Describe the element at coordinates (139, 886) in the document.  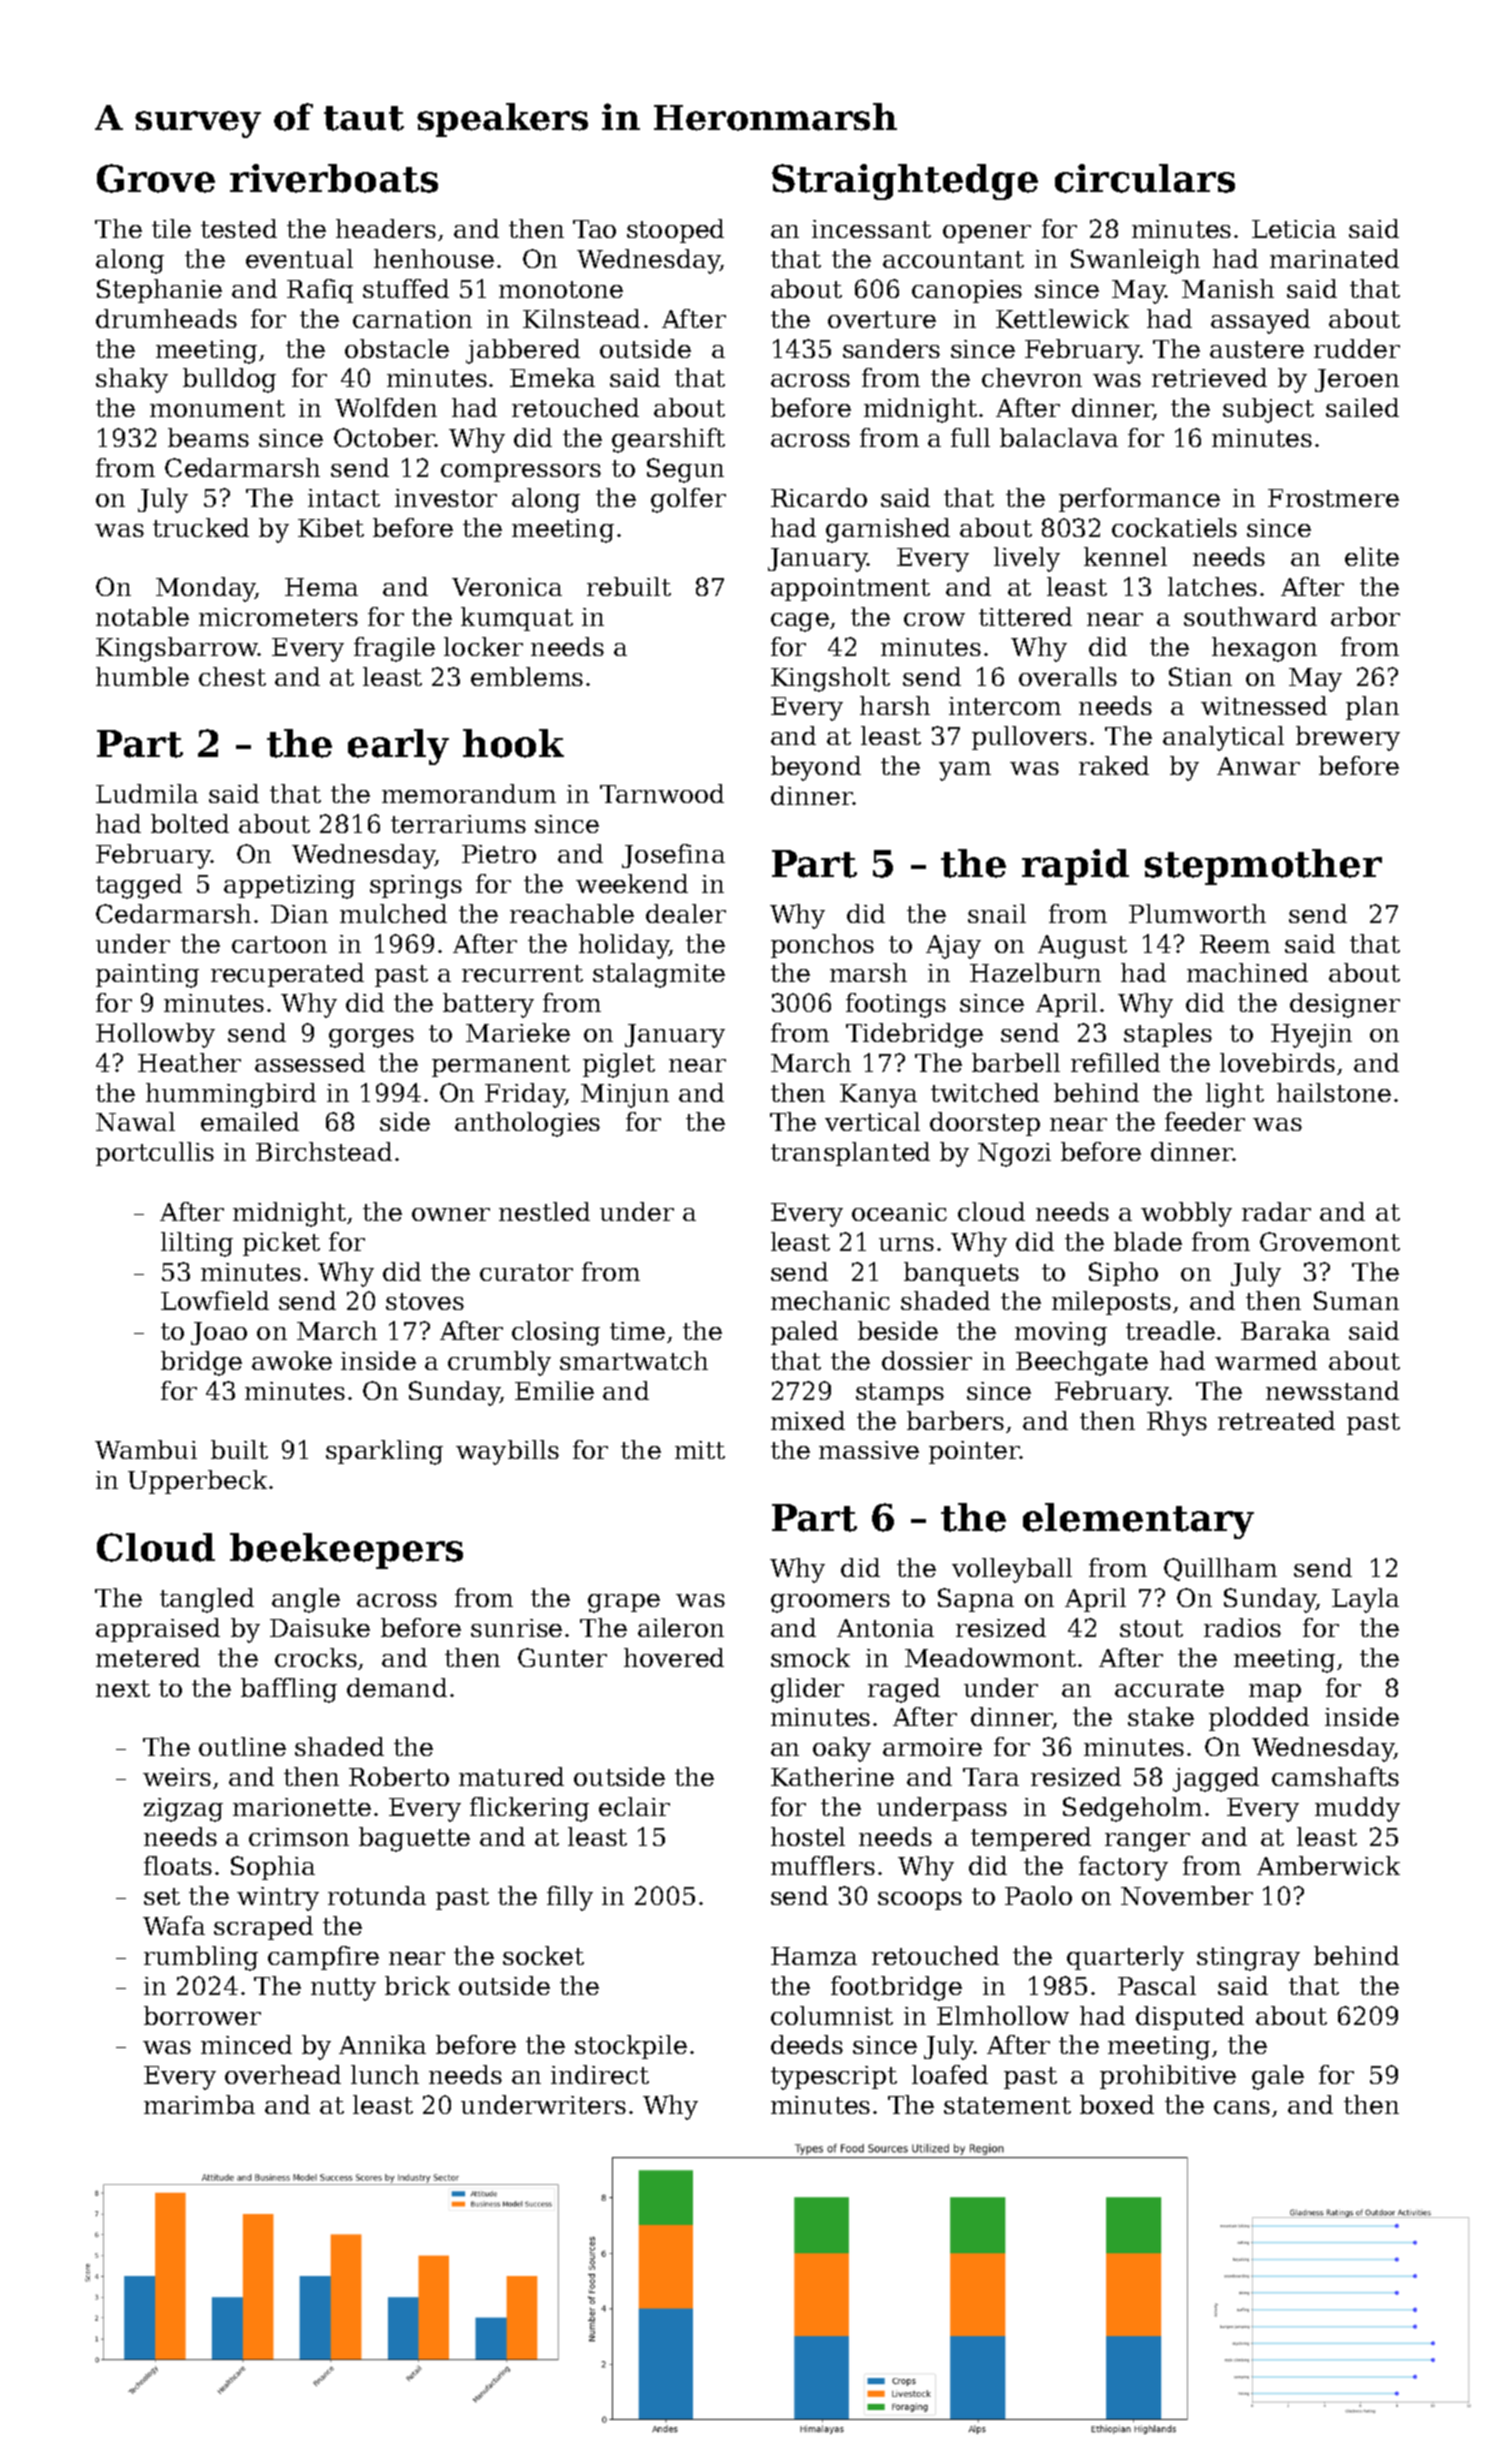
I see `tagged` at that location.
